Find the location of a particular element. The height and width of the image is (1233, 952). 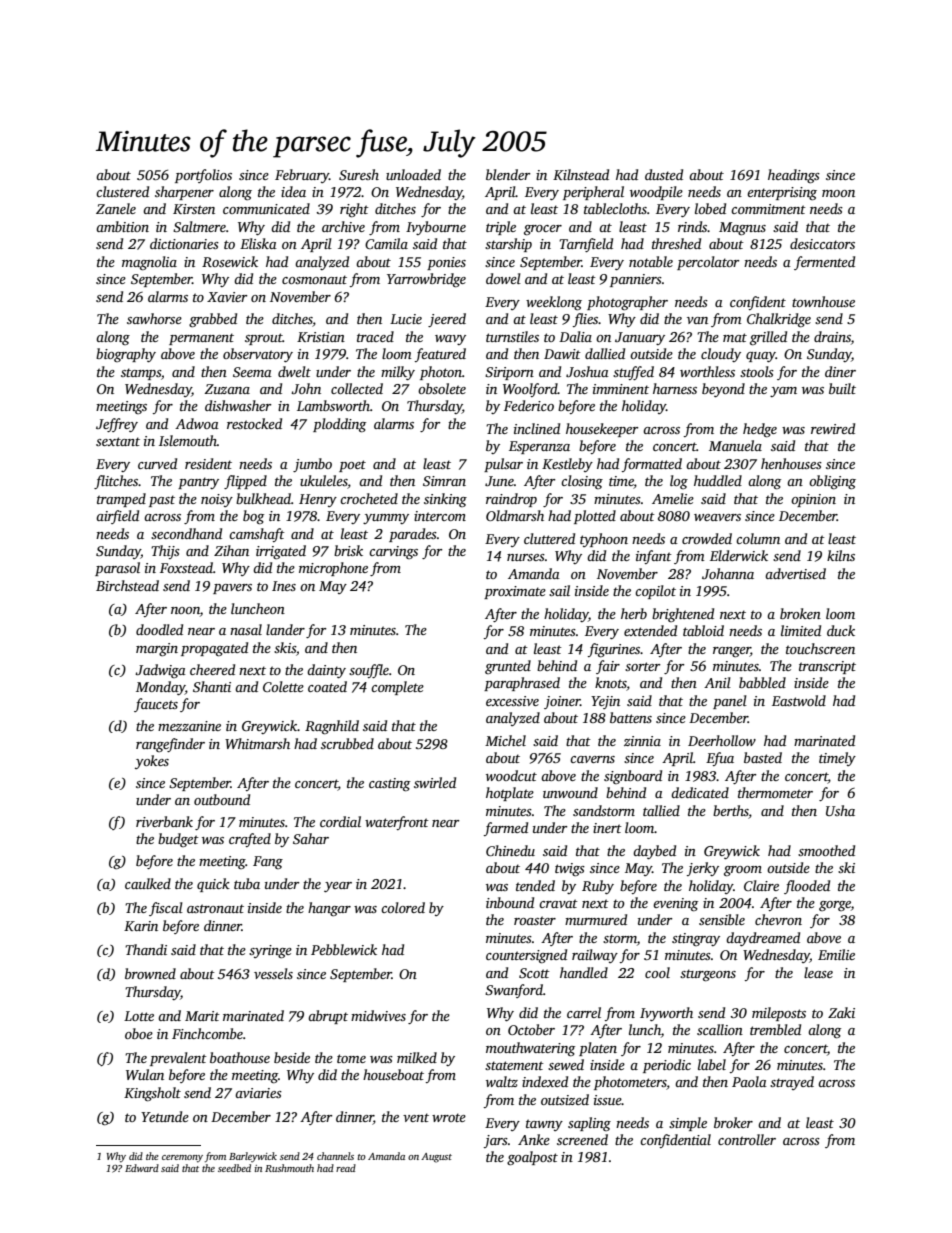

crocheted is located at coordinates (369, 498).
